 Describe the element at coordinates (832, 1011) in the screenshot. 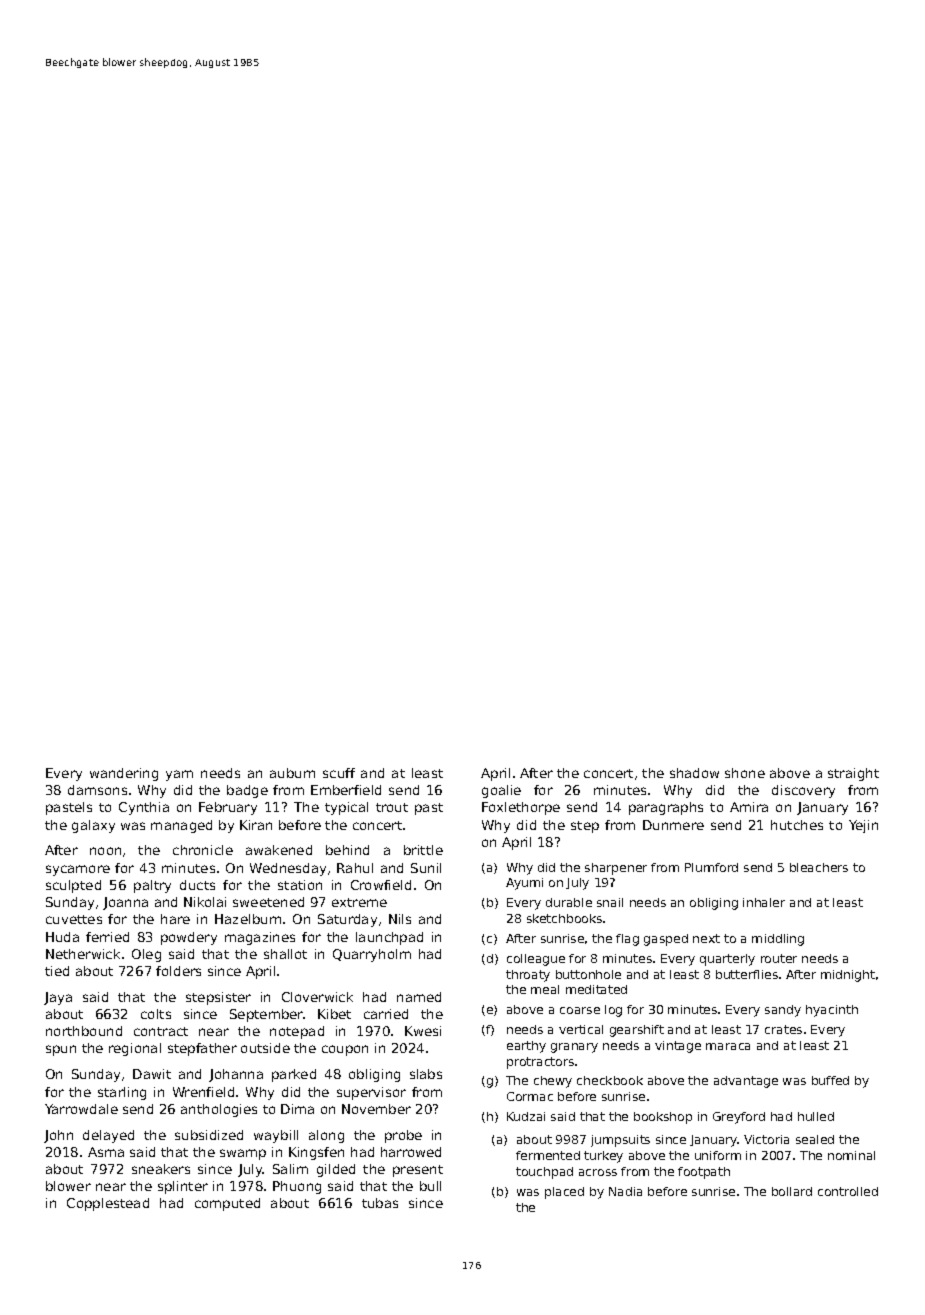

I see `hyacinth` at that location.
